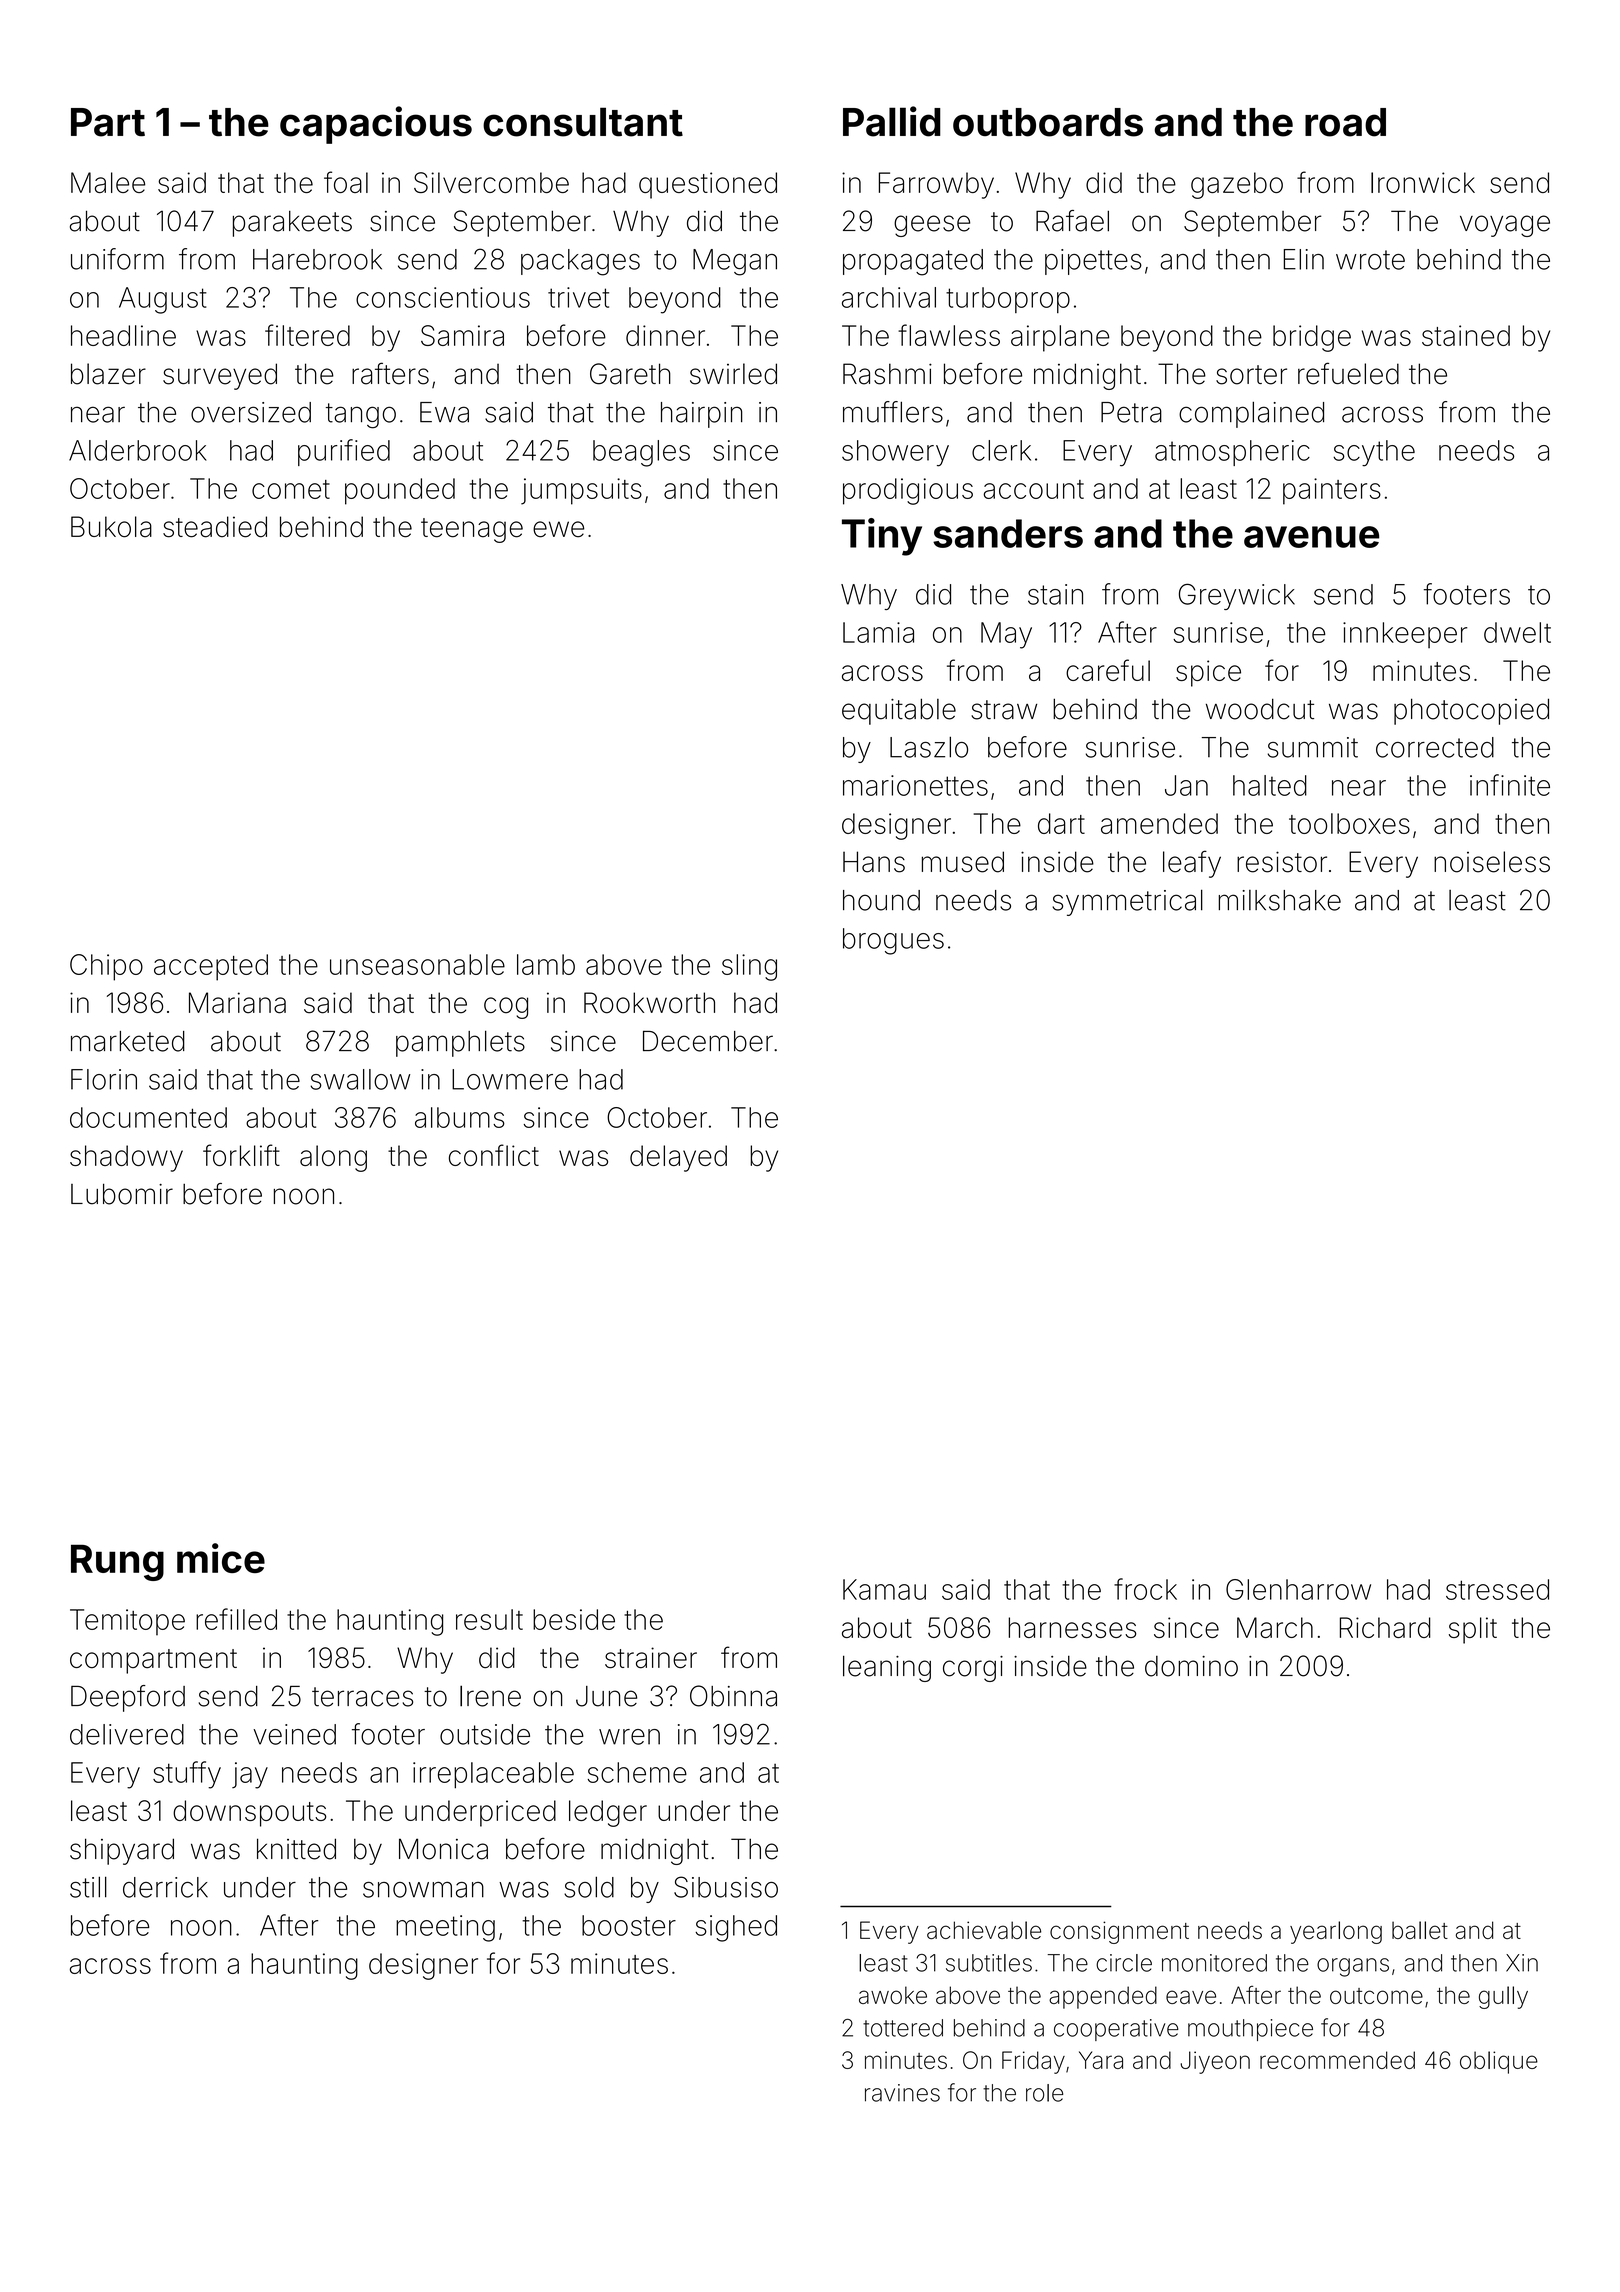  I want to click on oblique, so click(1499, 2062).
